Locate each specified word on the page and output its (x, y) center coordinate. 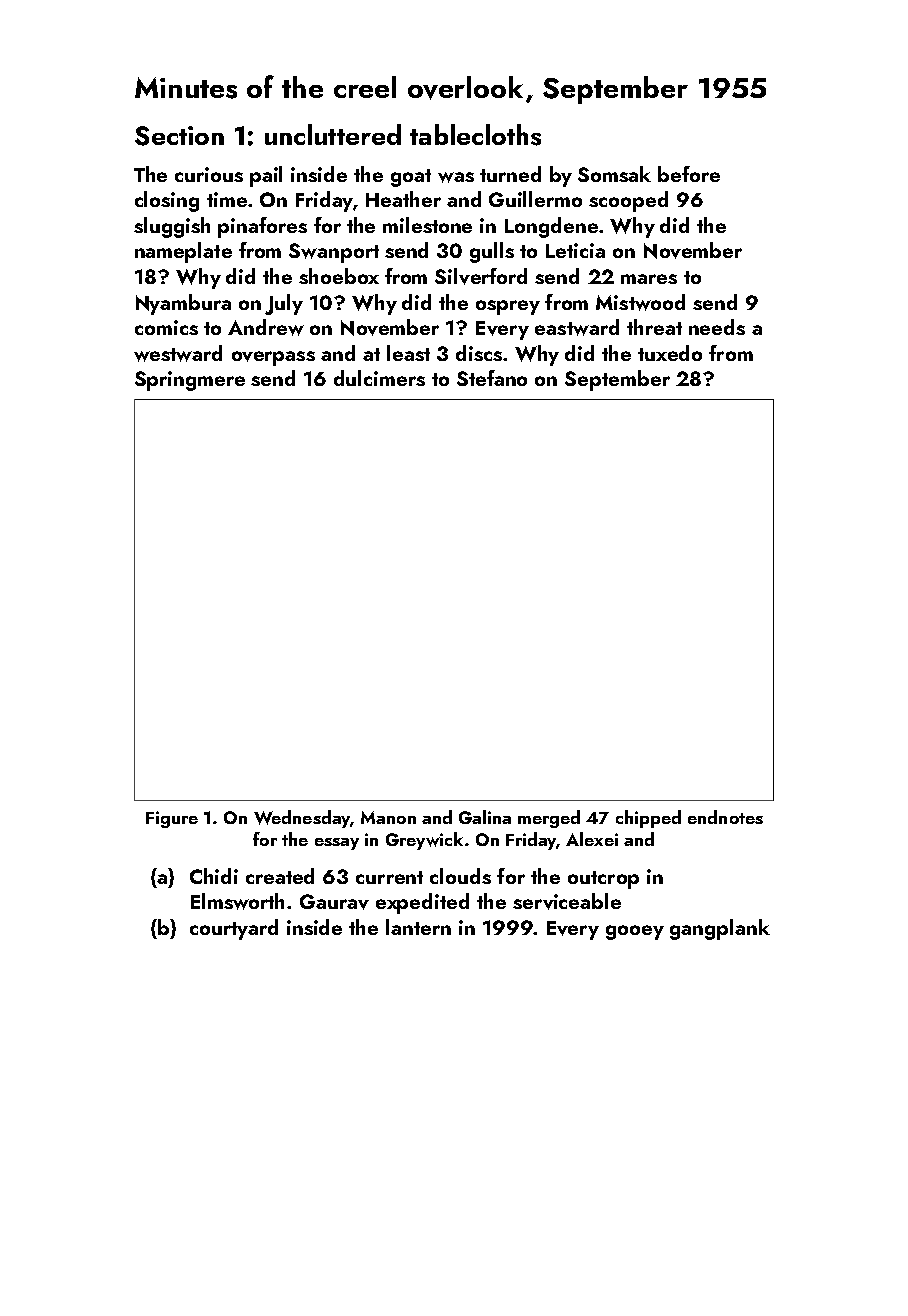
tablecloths (475, 135)
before (689, 174)
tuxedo (670, 353)
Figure (172, 819)
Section (179, 136)
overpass (273, 358)
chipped (648, 819)
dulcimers (379, 378)
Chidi (214, 876)
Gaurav (334, 902)
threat (654, 327)
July (284, 304)
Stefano (492, 378)
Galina (485, 817)
